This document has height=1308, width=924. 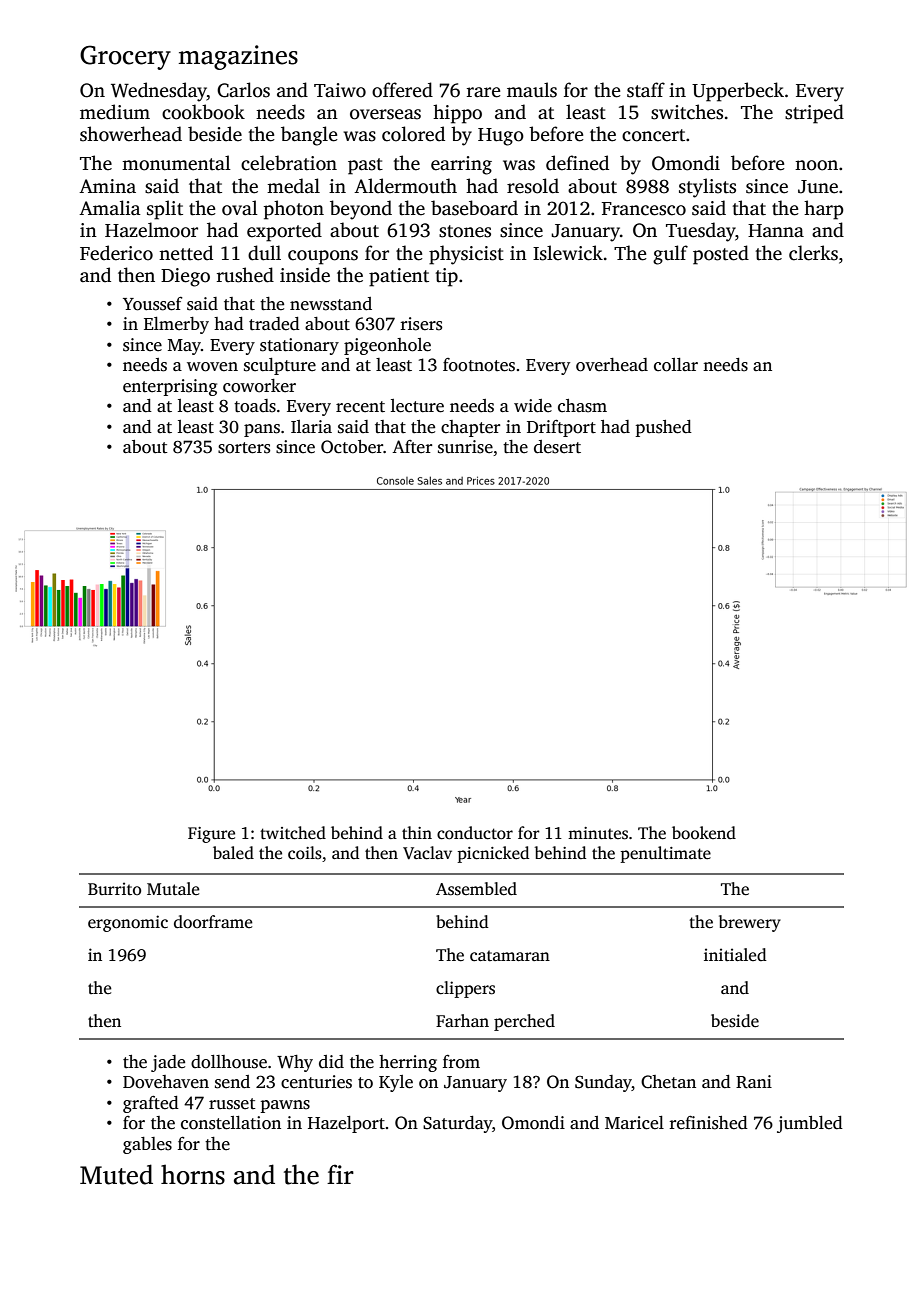 I want to click on Francesco, so click(x=644, y=209).
